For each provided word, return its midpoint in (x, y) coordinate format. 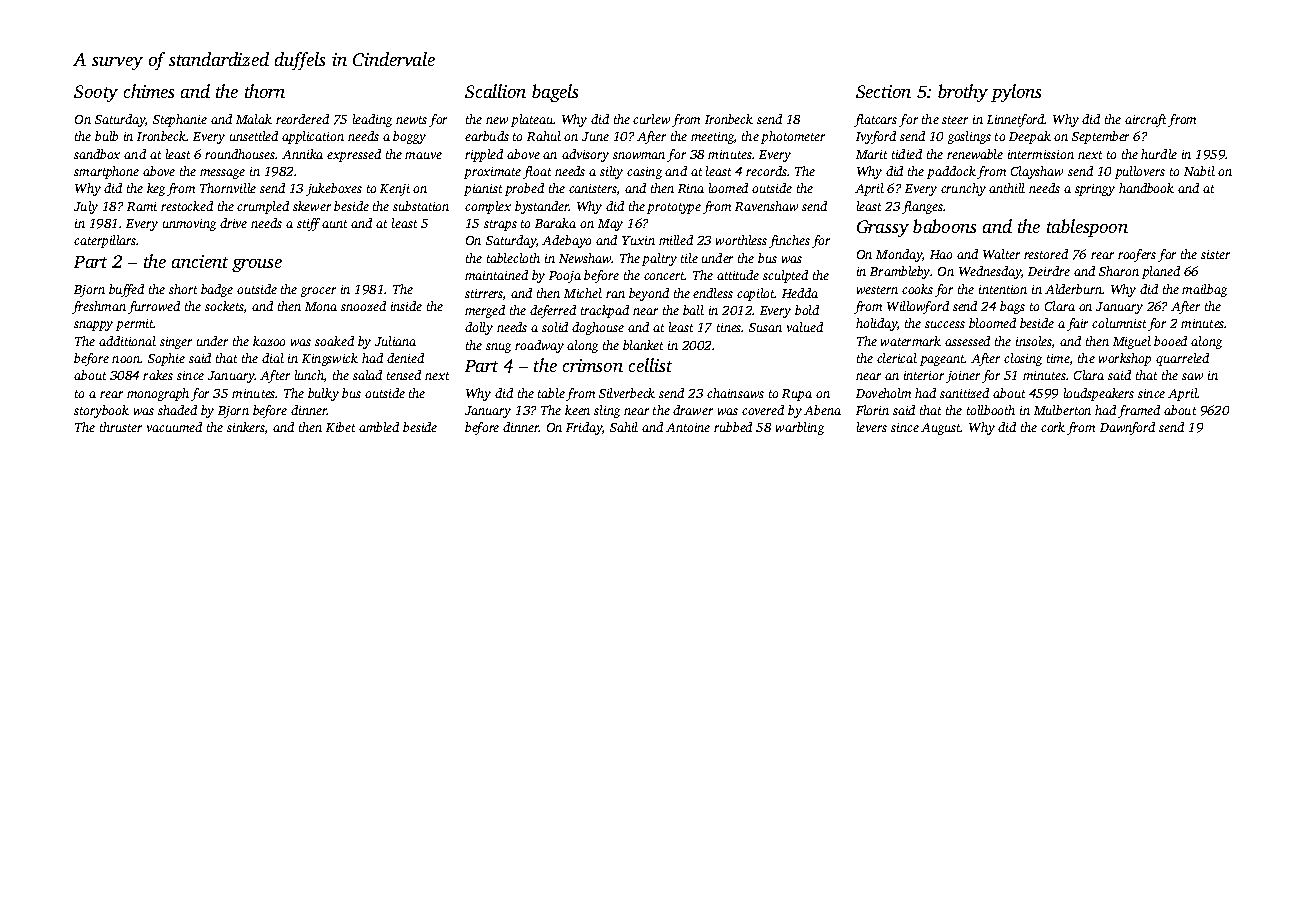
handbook (1146, 188)
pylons (1016, 93)
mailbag (1204, 290)
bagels (555, 93)
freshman (99, 307)
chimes (149, 91)
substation (421, 206)
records (766, 171)
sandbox (97, 154)
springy (1095, 190)
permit (135, 325)
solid (555, 327)
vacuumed (174, 427)
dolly (479, 328)
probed (524, 189)
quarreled (1182, 359)
